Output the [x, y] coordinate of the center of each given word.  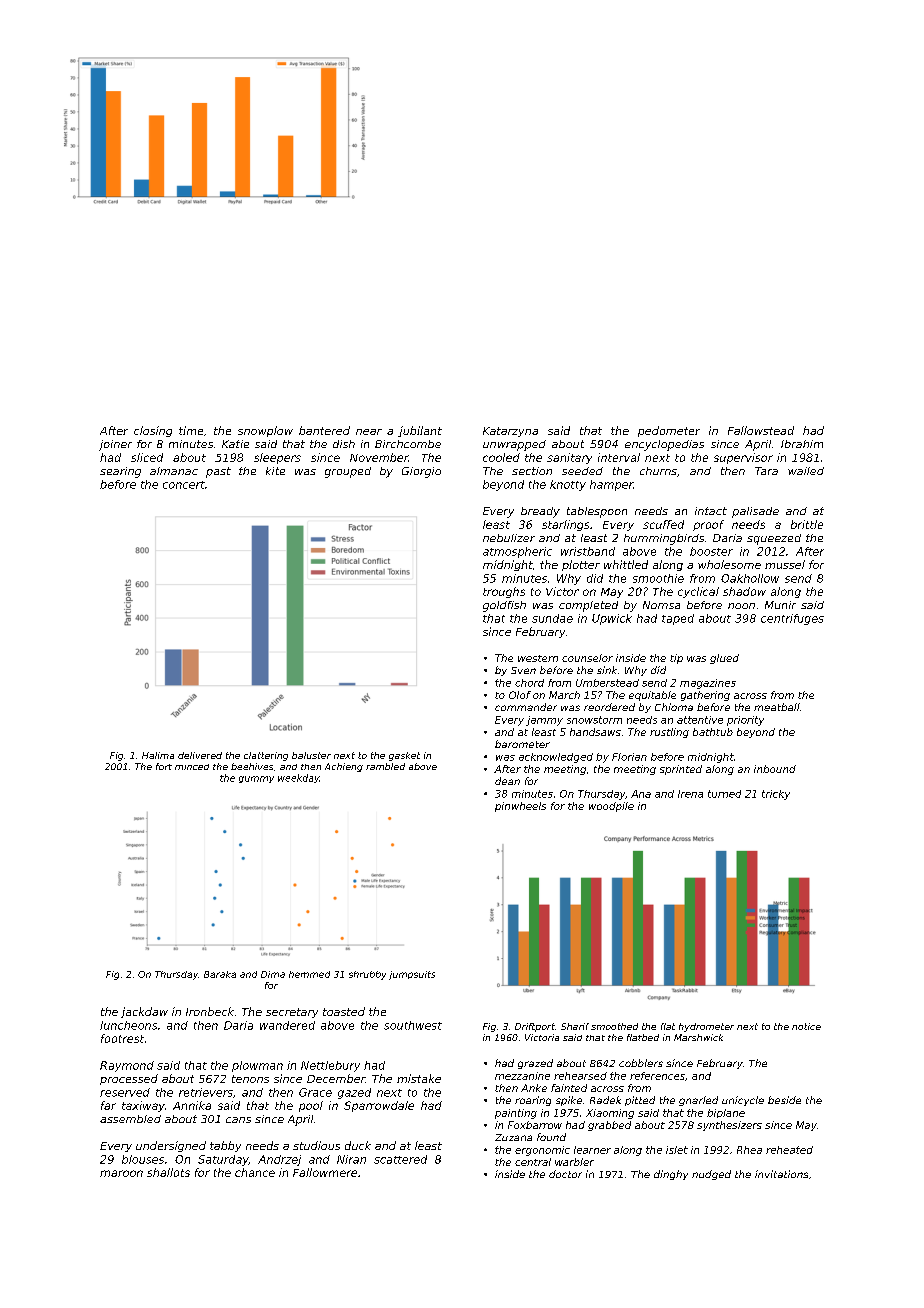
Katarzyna [510, 432]
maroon [121, 1173]
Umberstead [607, 683]
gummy [256, 779]
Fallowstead [761, 430]
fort [164, 766]
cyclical [698, 592]
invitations [781, 1174]
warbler [574, 1162]
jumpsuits [412, 975]
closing [153, 431]
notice [806, 1026]
